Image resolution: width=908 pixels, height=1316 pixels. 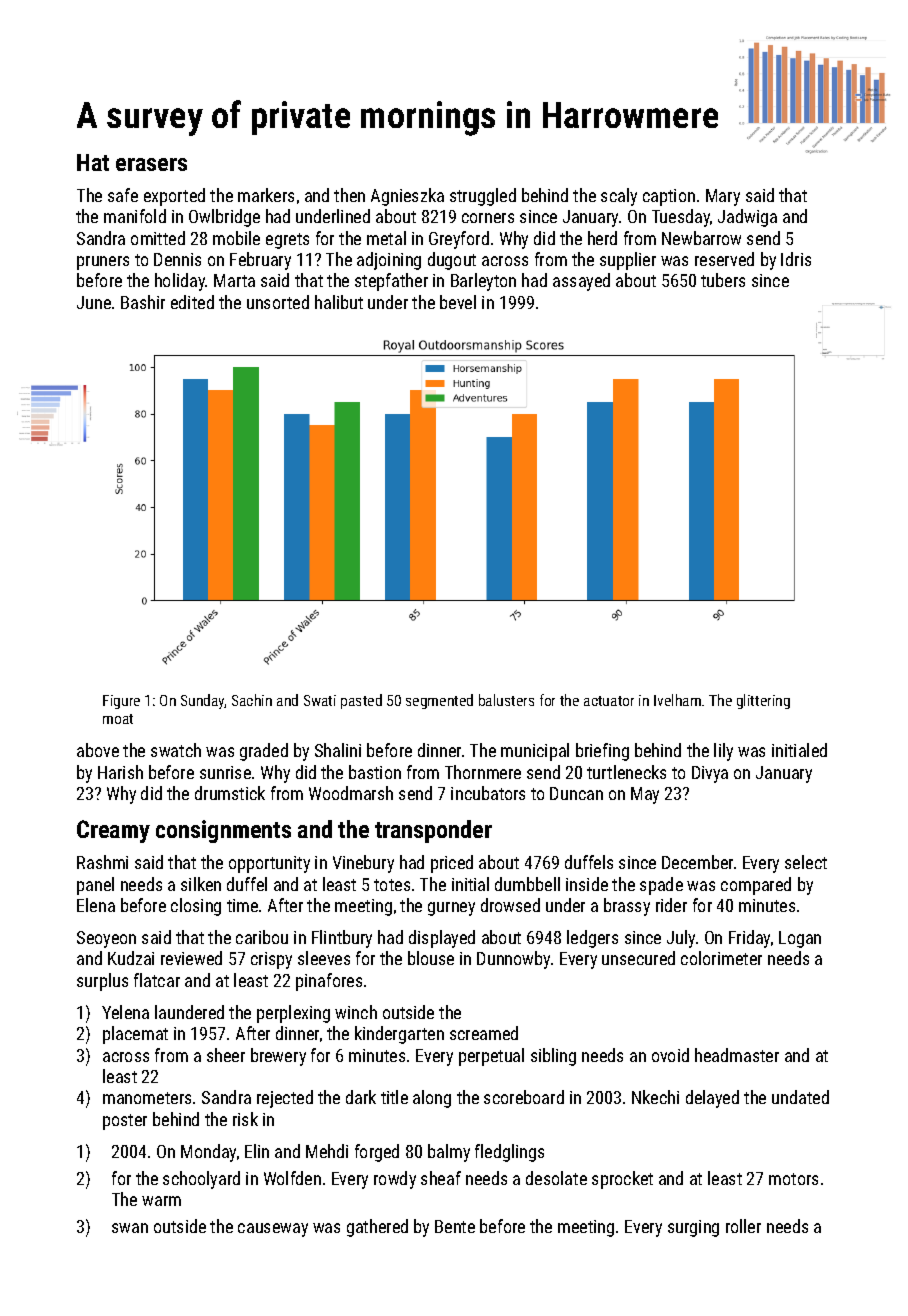 What do you see at coordinates (439, 701) in the image?
I see `segmented` at bounding box center [439, 701].
